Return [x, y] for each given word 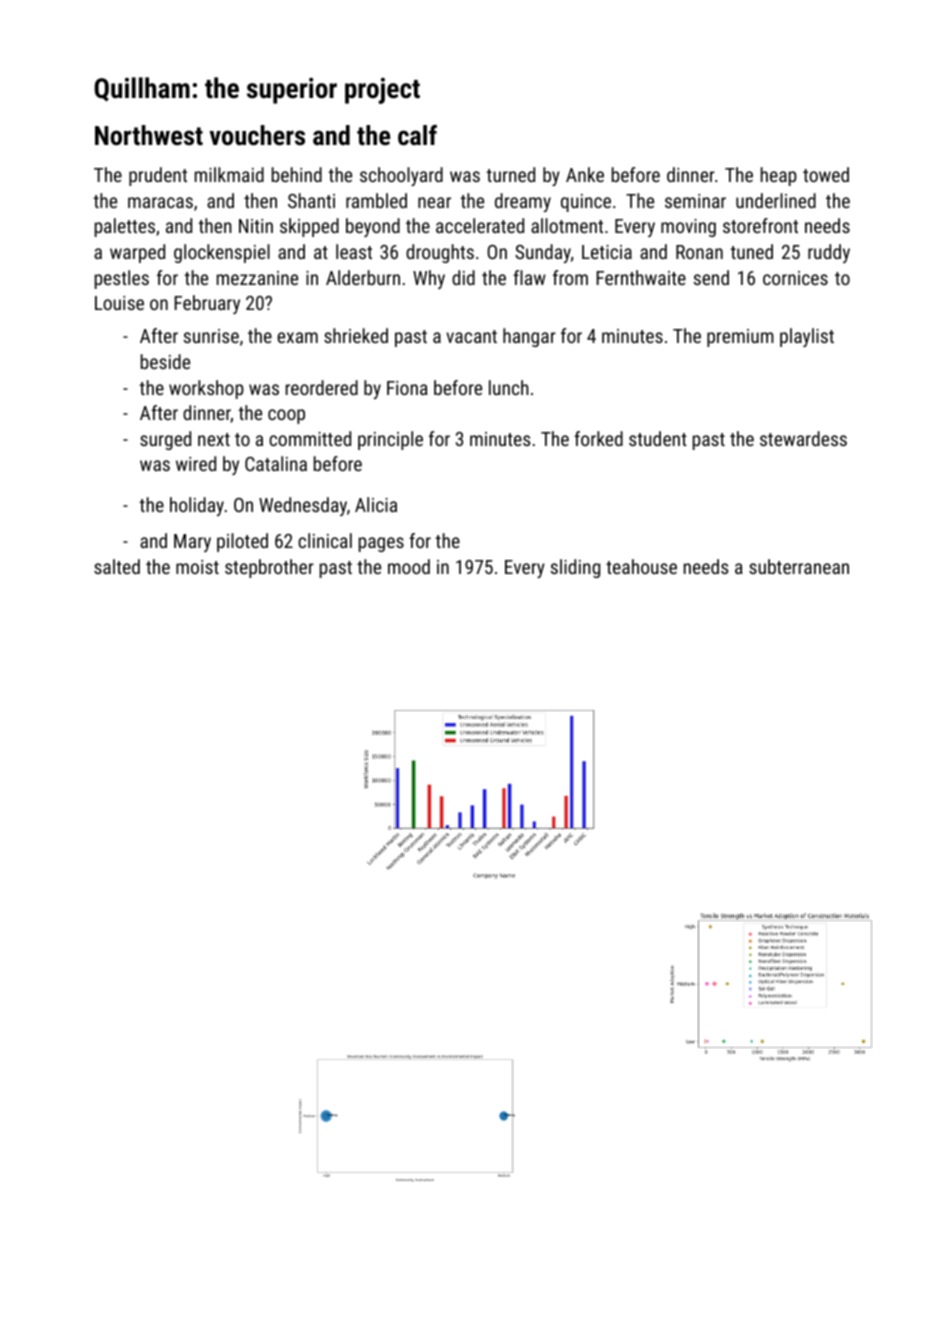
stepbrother [269, 568]
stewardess [803, 438]
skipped [309, 227]
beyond [373, 227]
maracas [160, 202]
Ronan [699, 252]
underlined [776, 200]
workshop [206, 389]
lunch [509, 387]
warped [137, 253]
